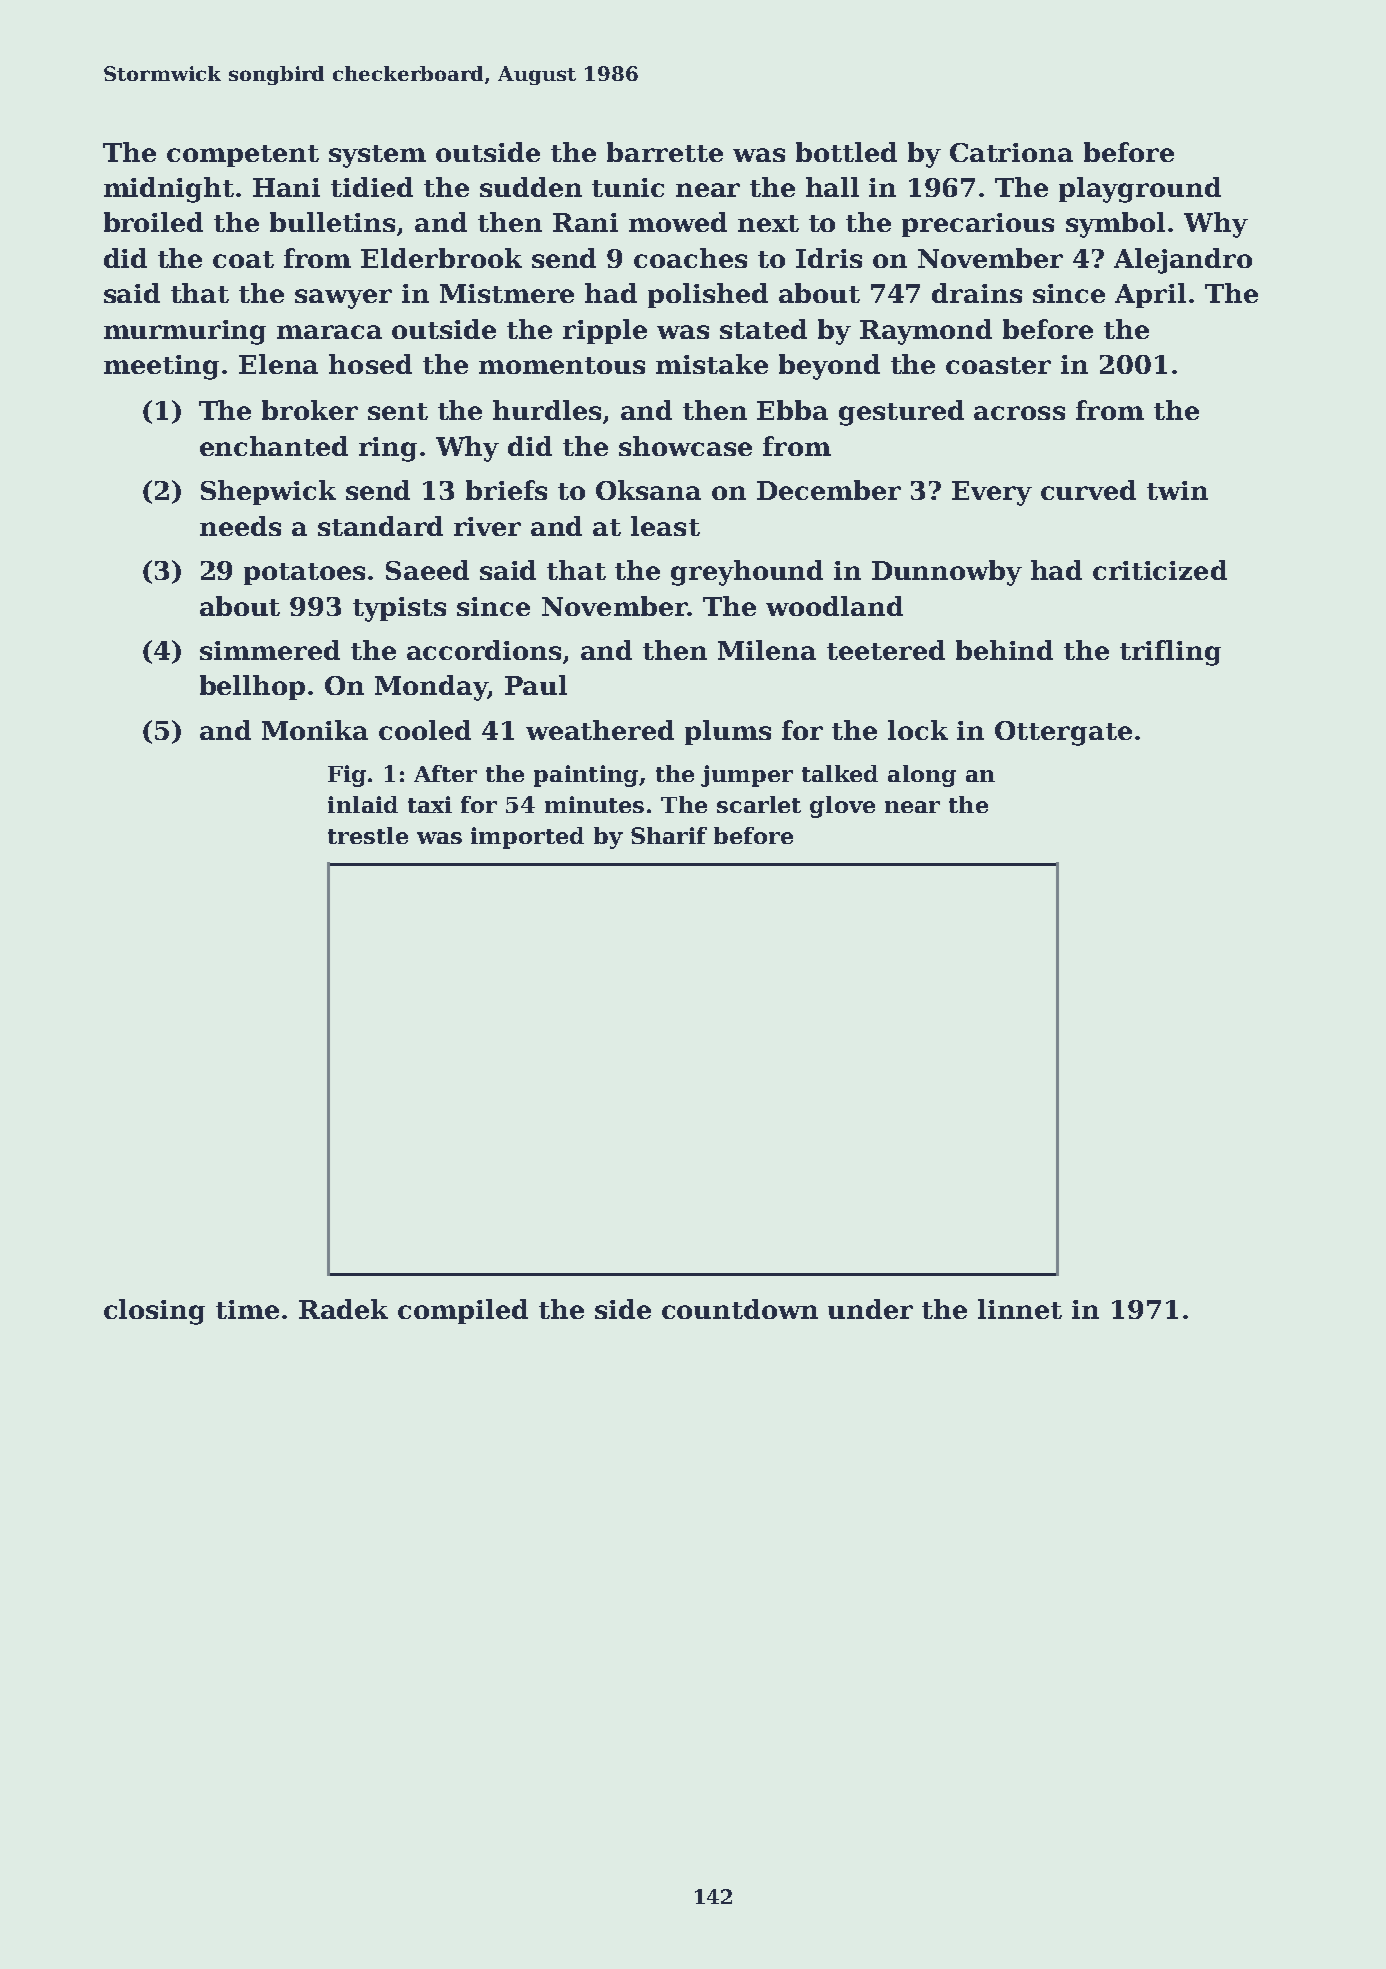 The width and height of the screenshot is (1386, 1969). What do you see at coordinates (1020, 1309) in the screenshot?
I see `linnet` at bounding box center [1020, 1309].
